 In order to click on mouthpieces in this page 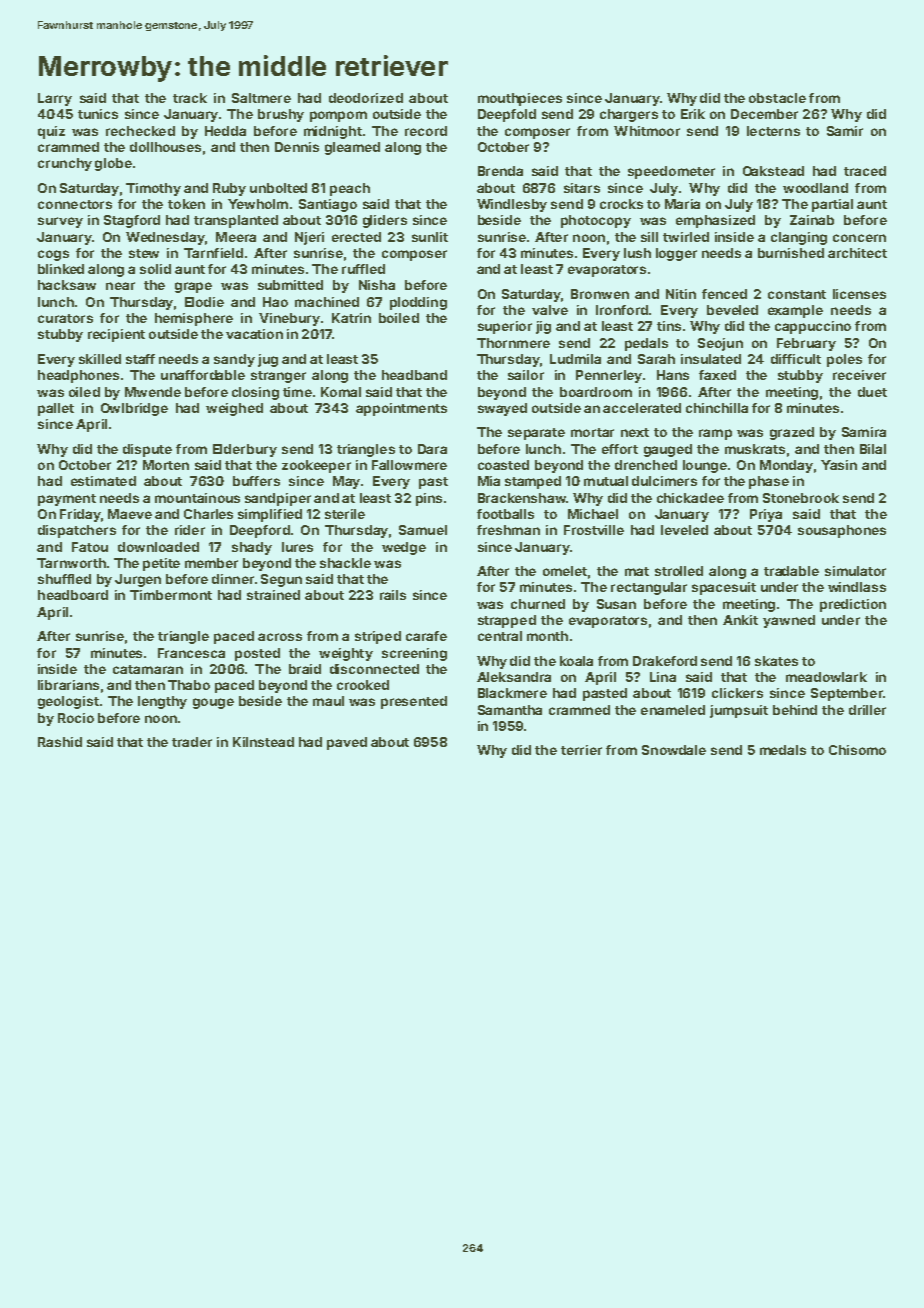, I will do `click(520, 99)`.
